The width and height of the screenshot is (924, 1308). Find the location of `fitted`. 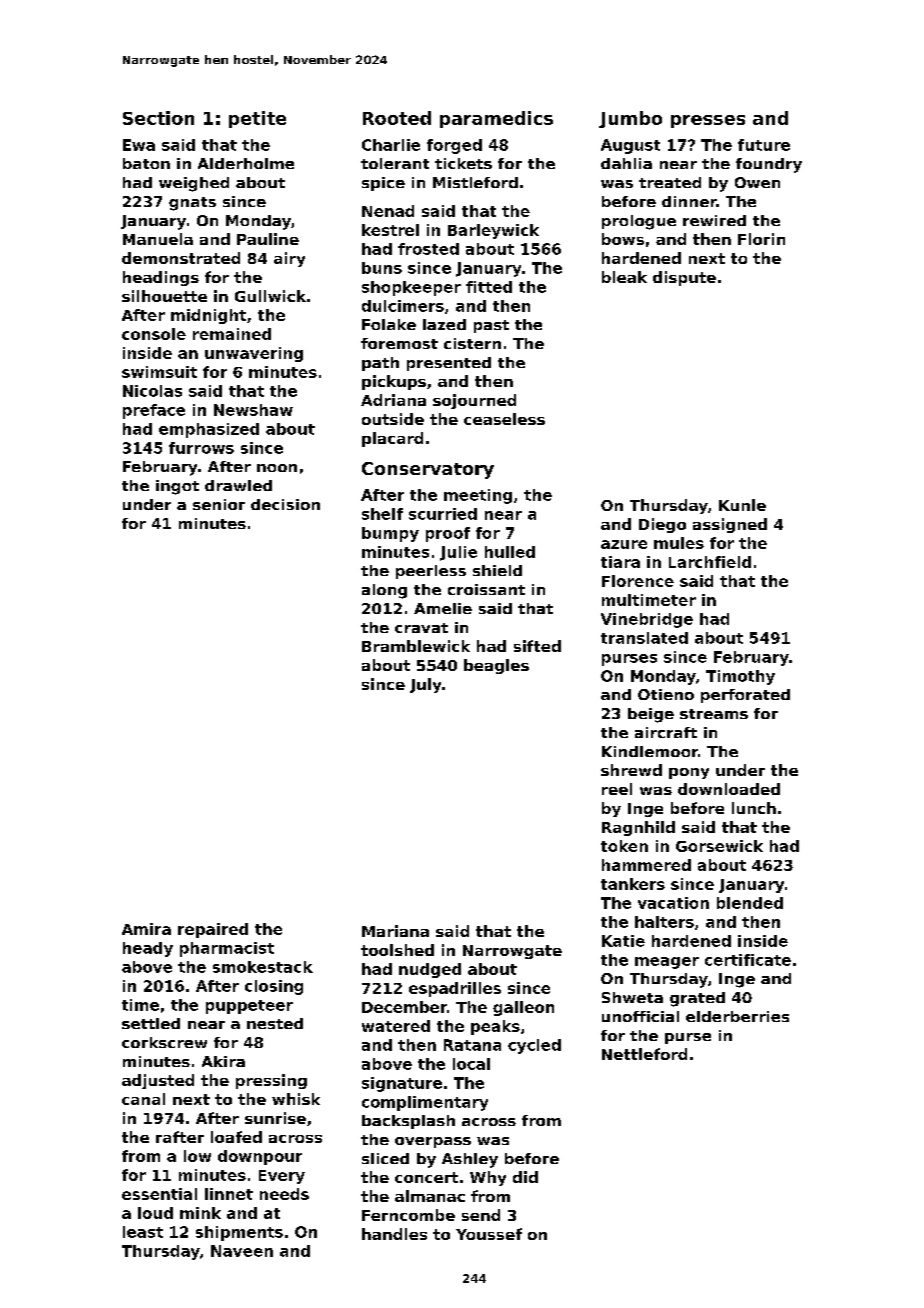

fitted is located at coordinates (489, 287).
